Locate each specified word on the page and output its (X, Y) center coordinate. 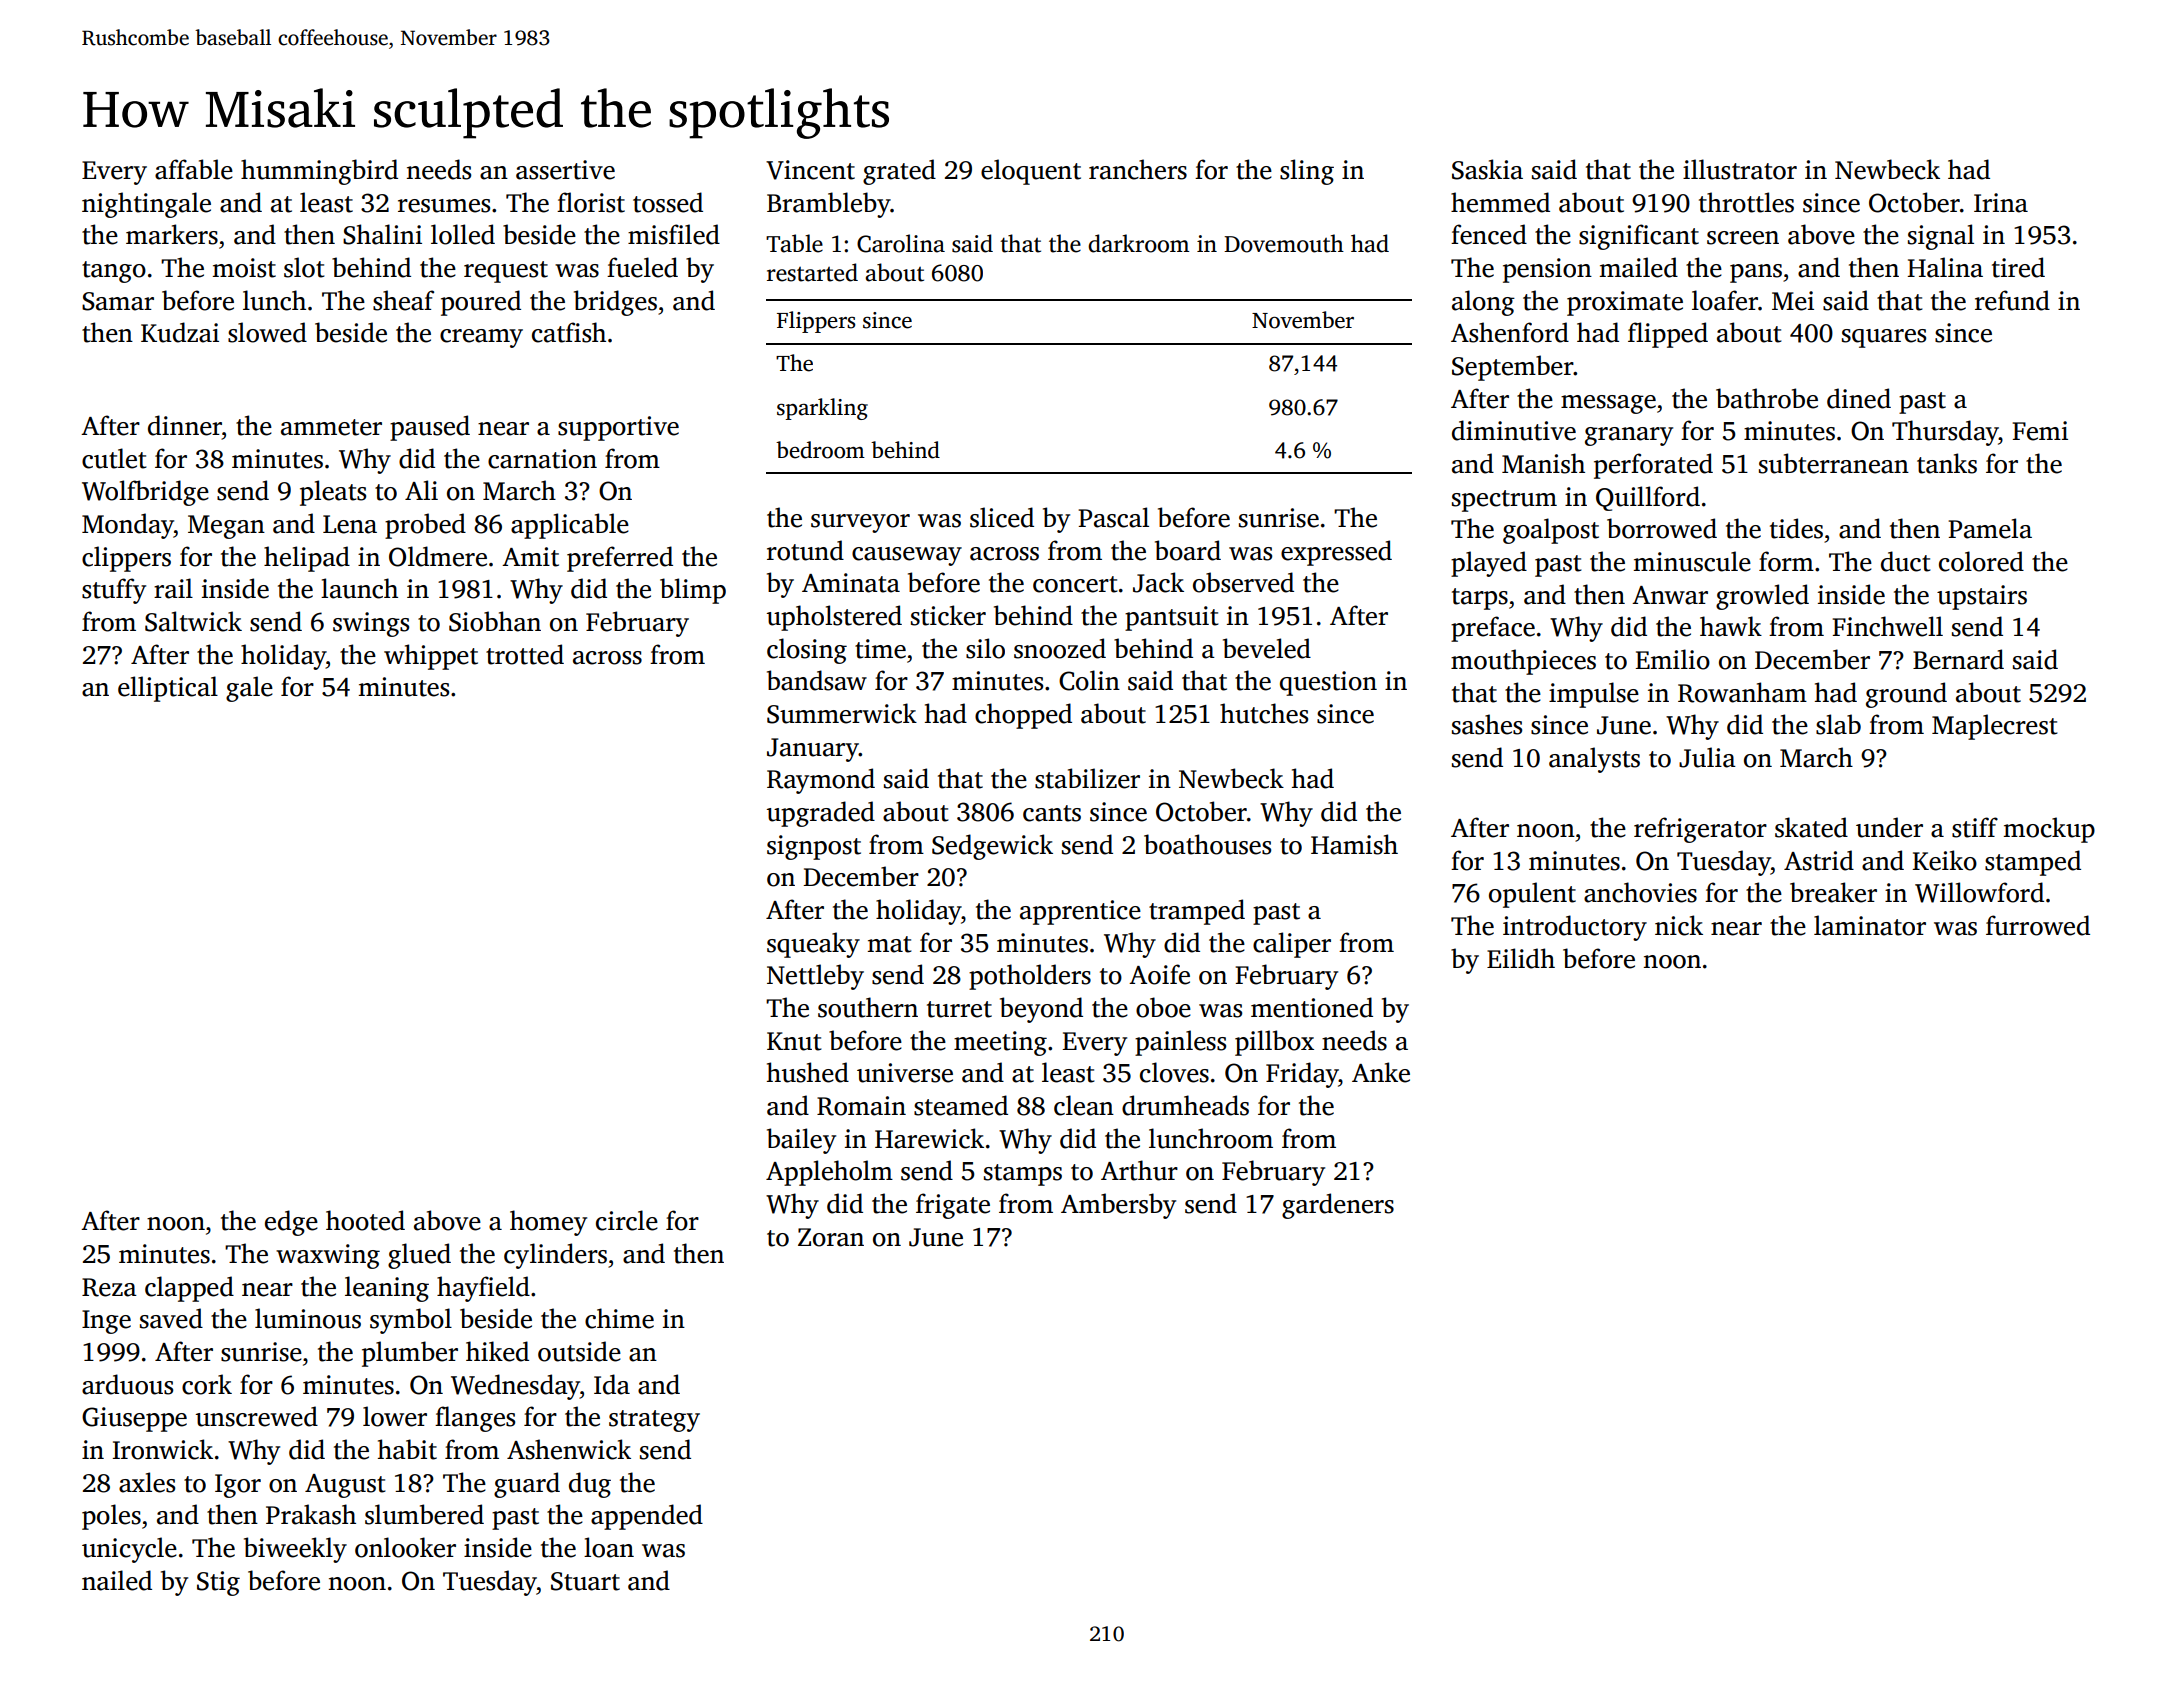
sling (1307, 172)
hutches (1264, 713)
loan (609, 1547)
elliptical (168, 689)
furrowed (2038, 925)
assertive (565, 170)
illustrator (1740, 169)
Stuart (585, 1581)
